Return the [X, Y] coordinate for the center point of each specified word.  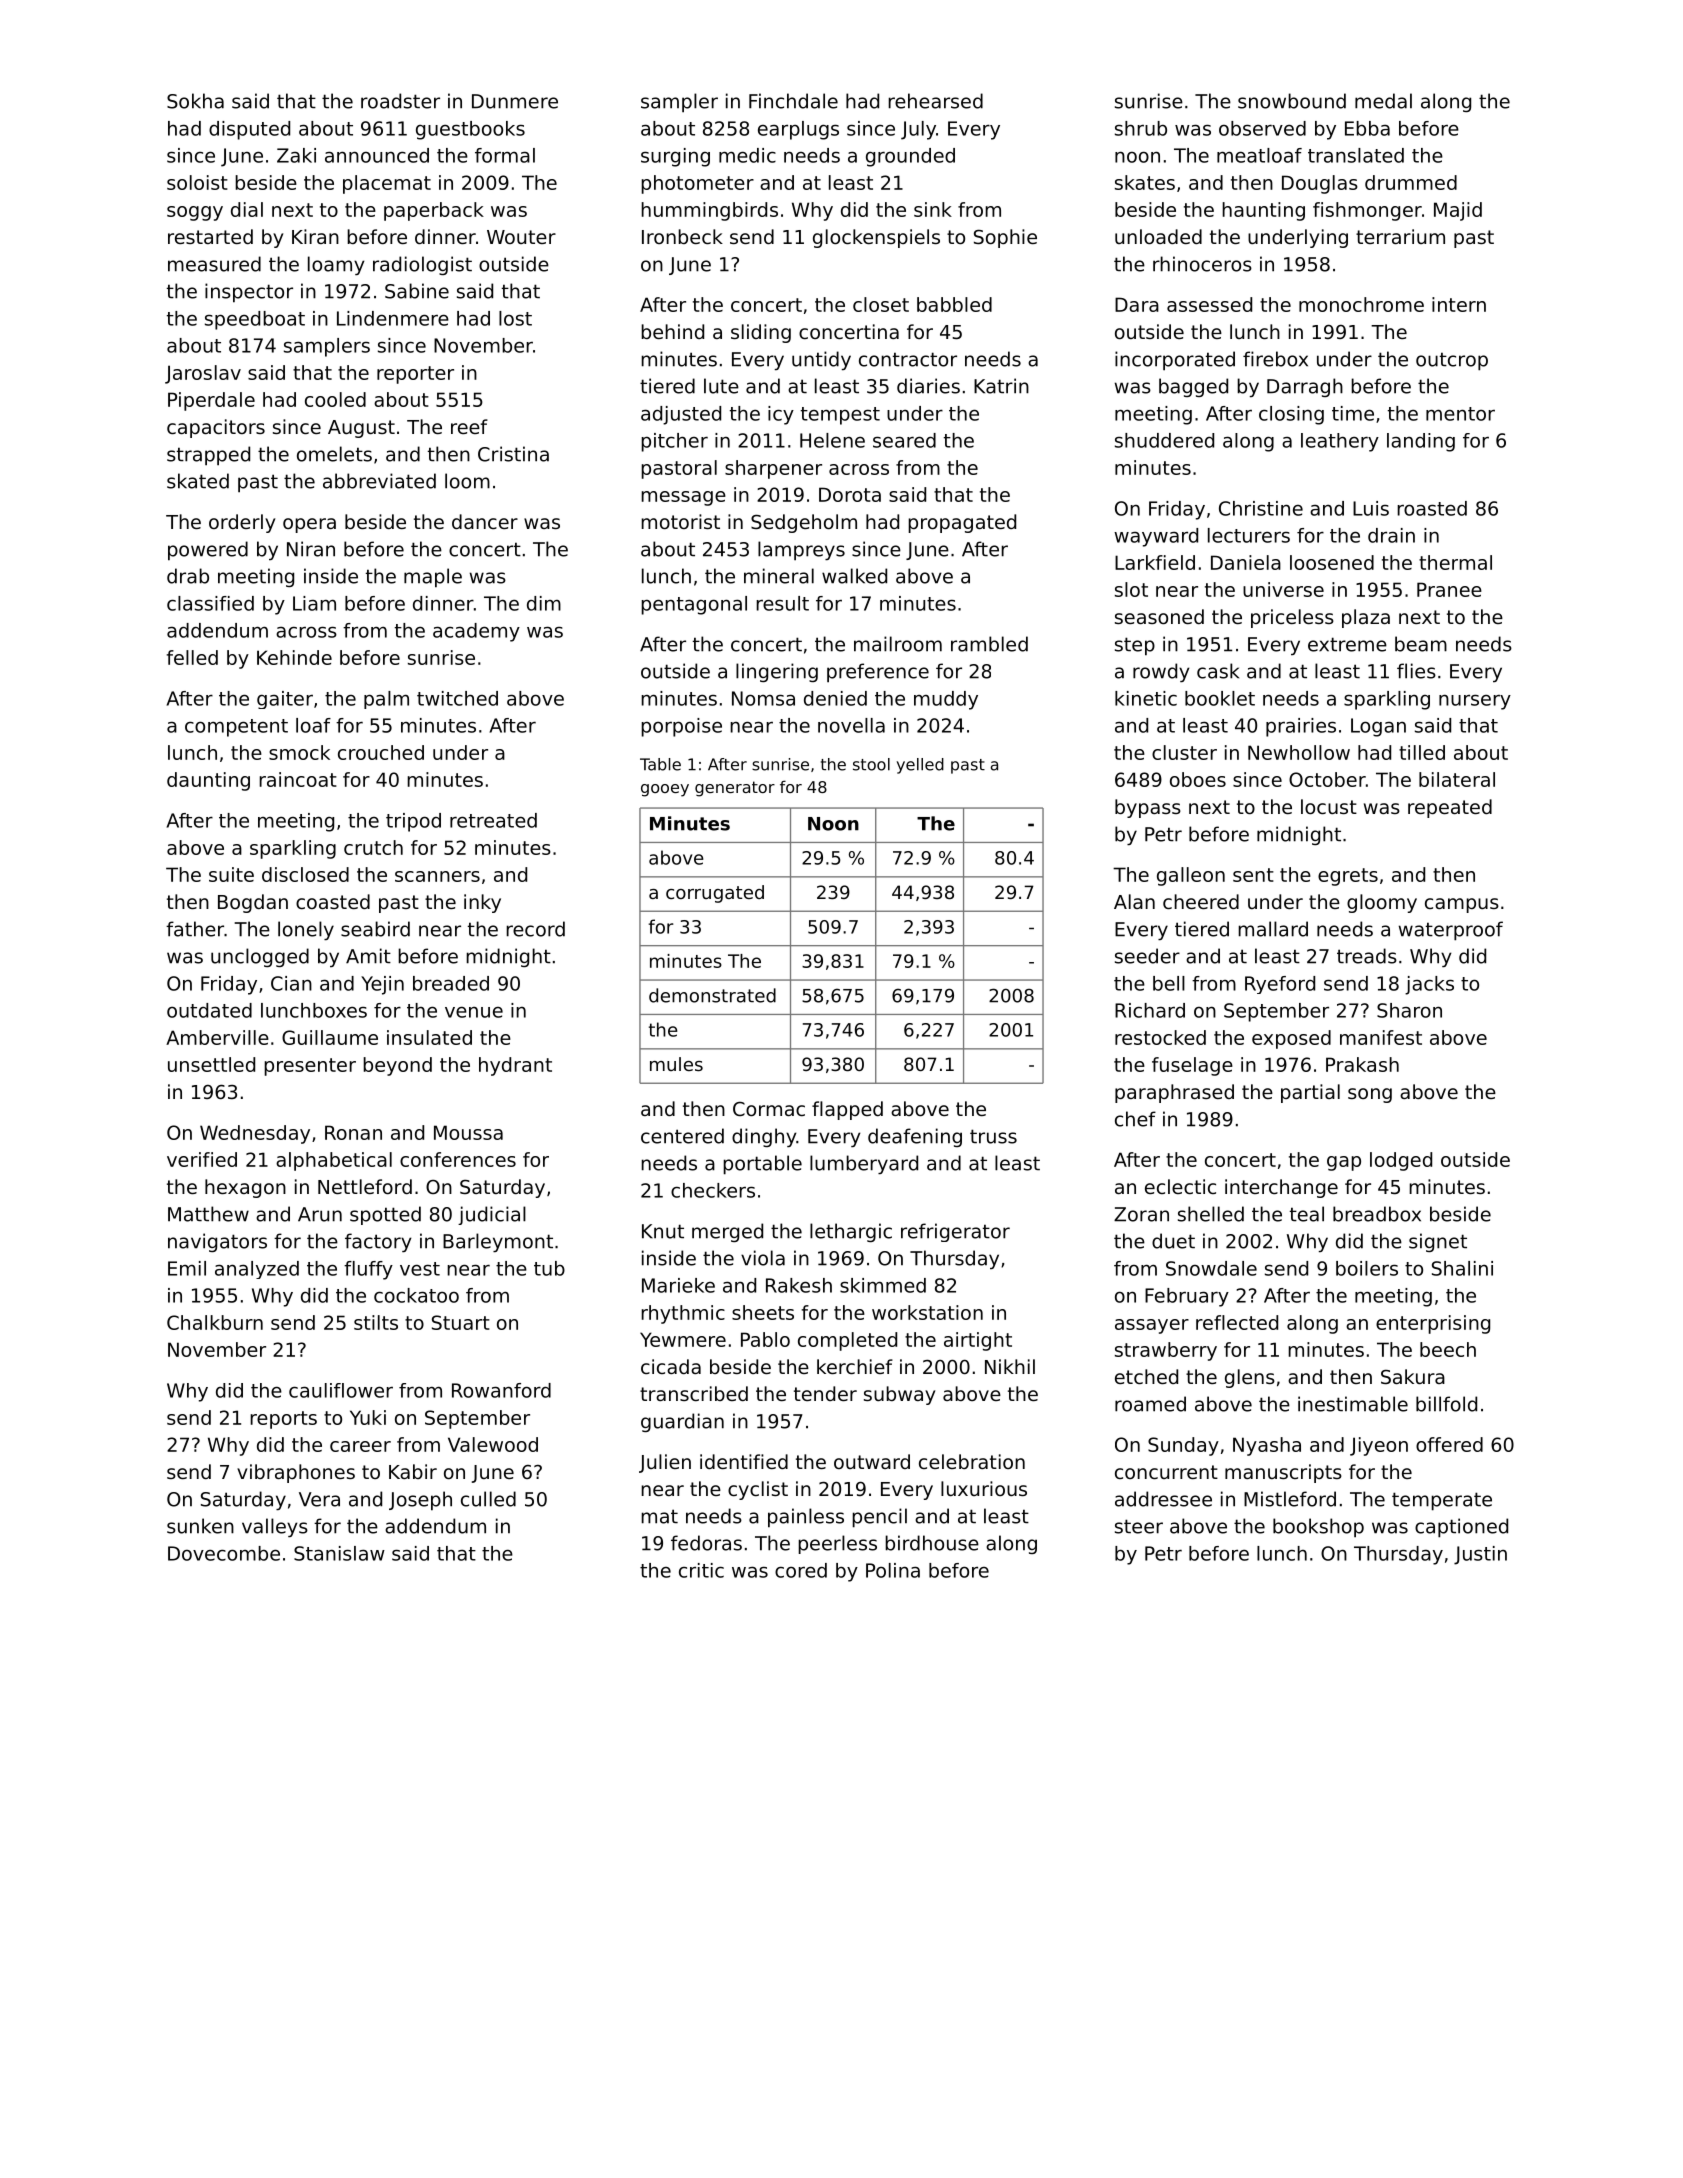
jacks [1429, 985]
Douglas [1320, 184]
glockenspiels [876, 238]
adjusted [681, 415]
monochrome [1361, 304]
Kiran [315, 236]
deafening [915, 1137]
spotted [385, 1215]
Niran [311, 549]
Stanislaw [339, 1553]
